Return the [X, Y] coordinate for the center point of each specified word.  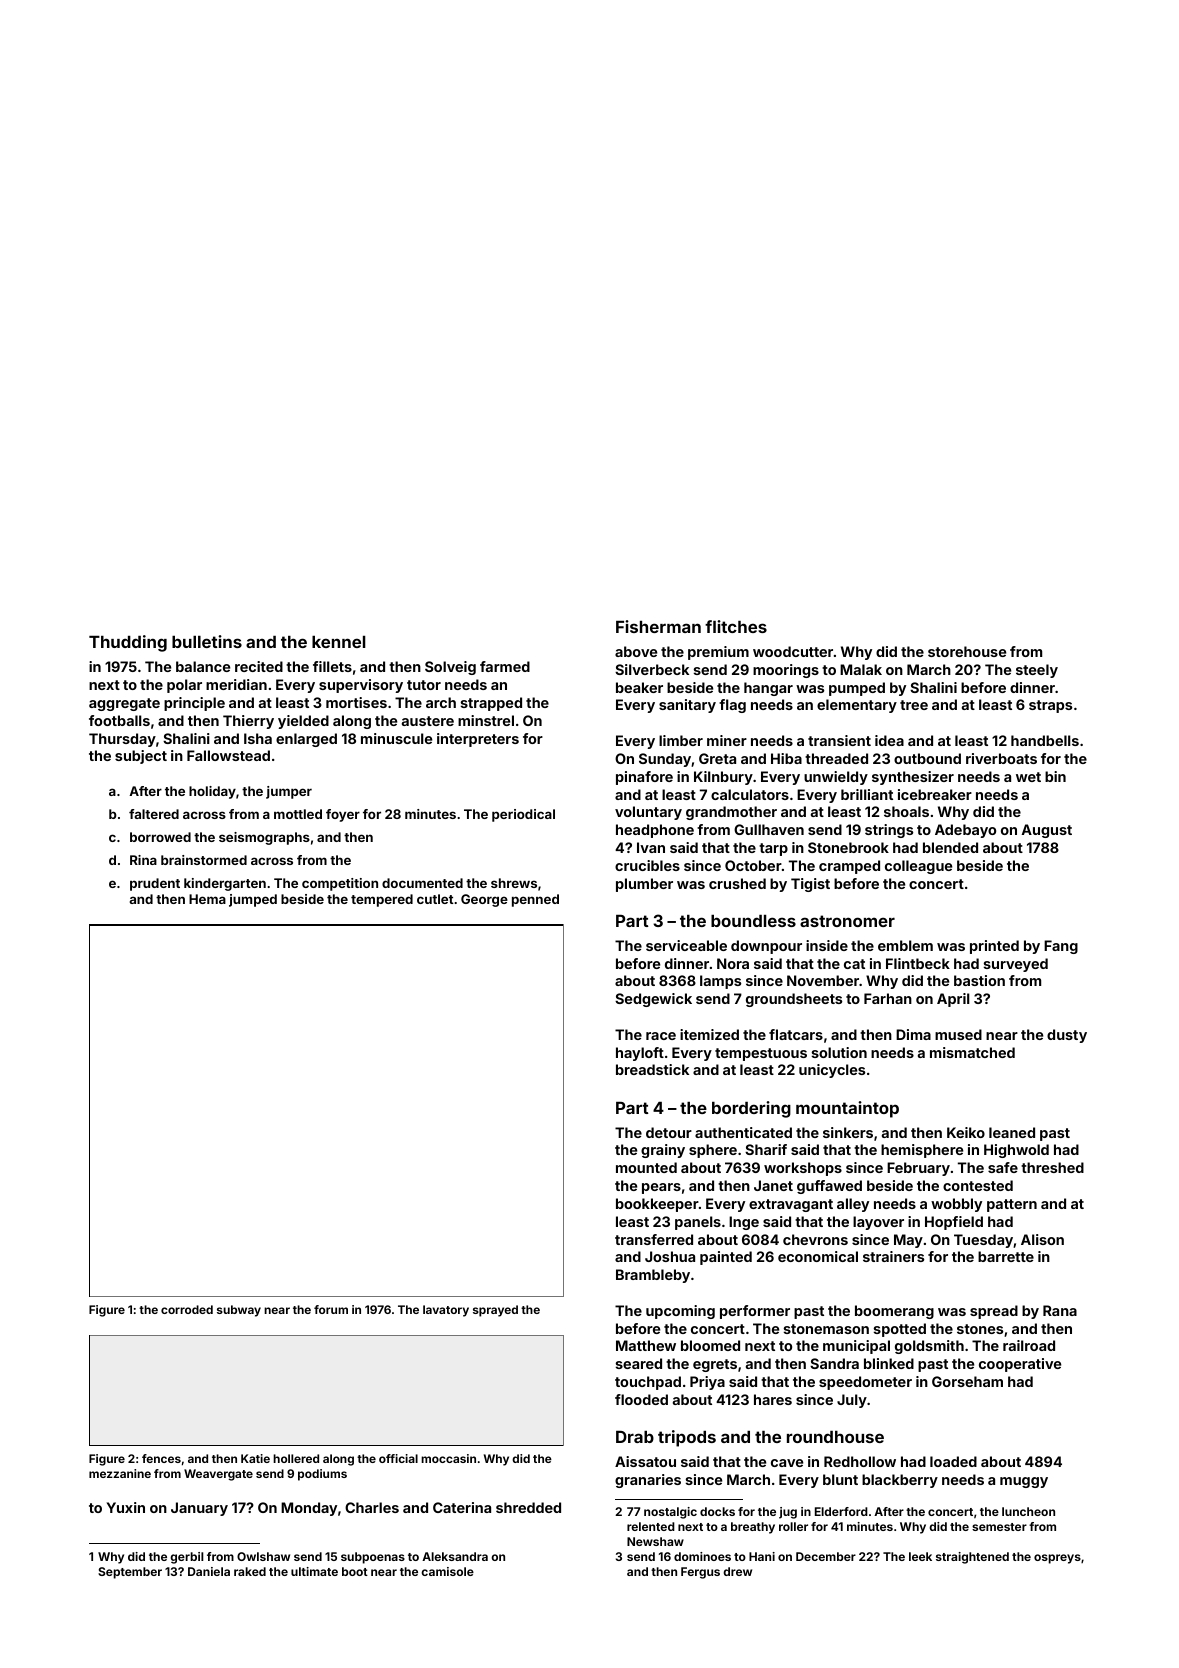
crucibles [647, 865]
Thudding [128, 643]
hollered [296, 1458]
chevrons [815, 1239]
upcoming [680, 1312]
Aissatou [645, 1461]
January [199, 1509]
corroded [187, 1309]
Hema [207, 899]
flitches [736, 626]
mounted [646, 1167]
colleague [918, 867]
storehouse [967, 651]
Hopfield [954, 1223]
